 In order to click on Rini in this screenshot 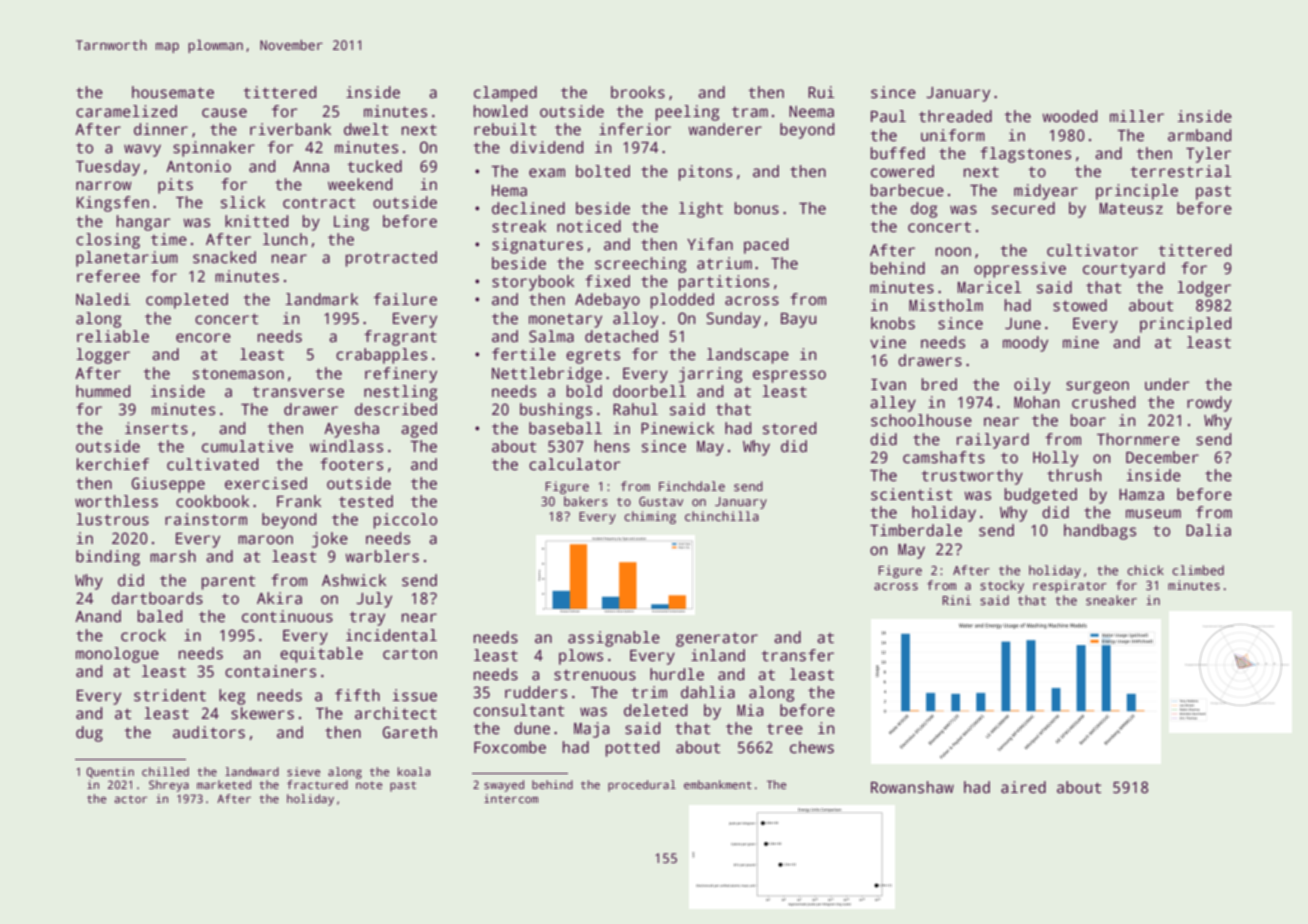, I will do `click(956, 600)`.
